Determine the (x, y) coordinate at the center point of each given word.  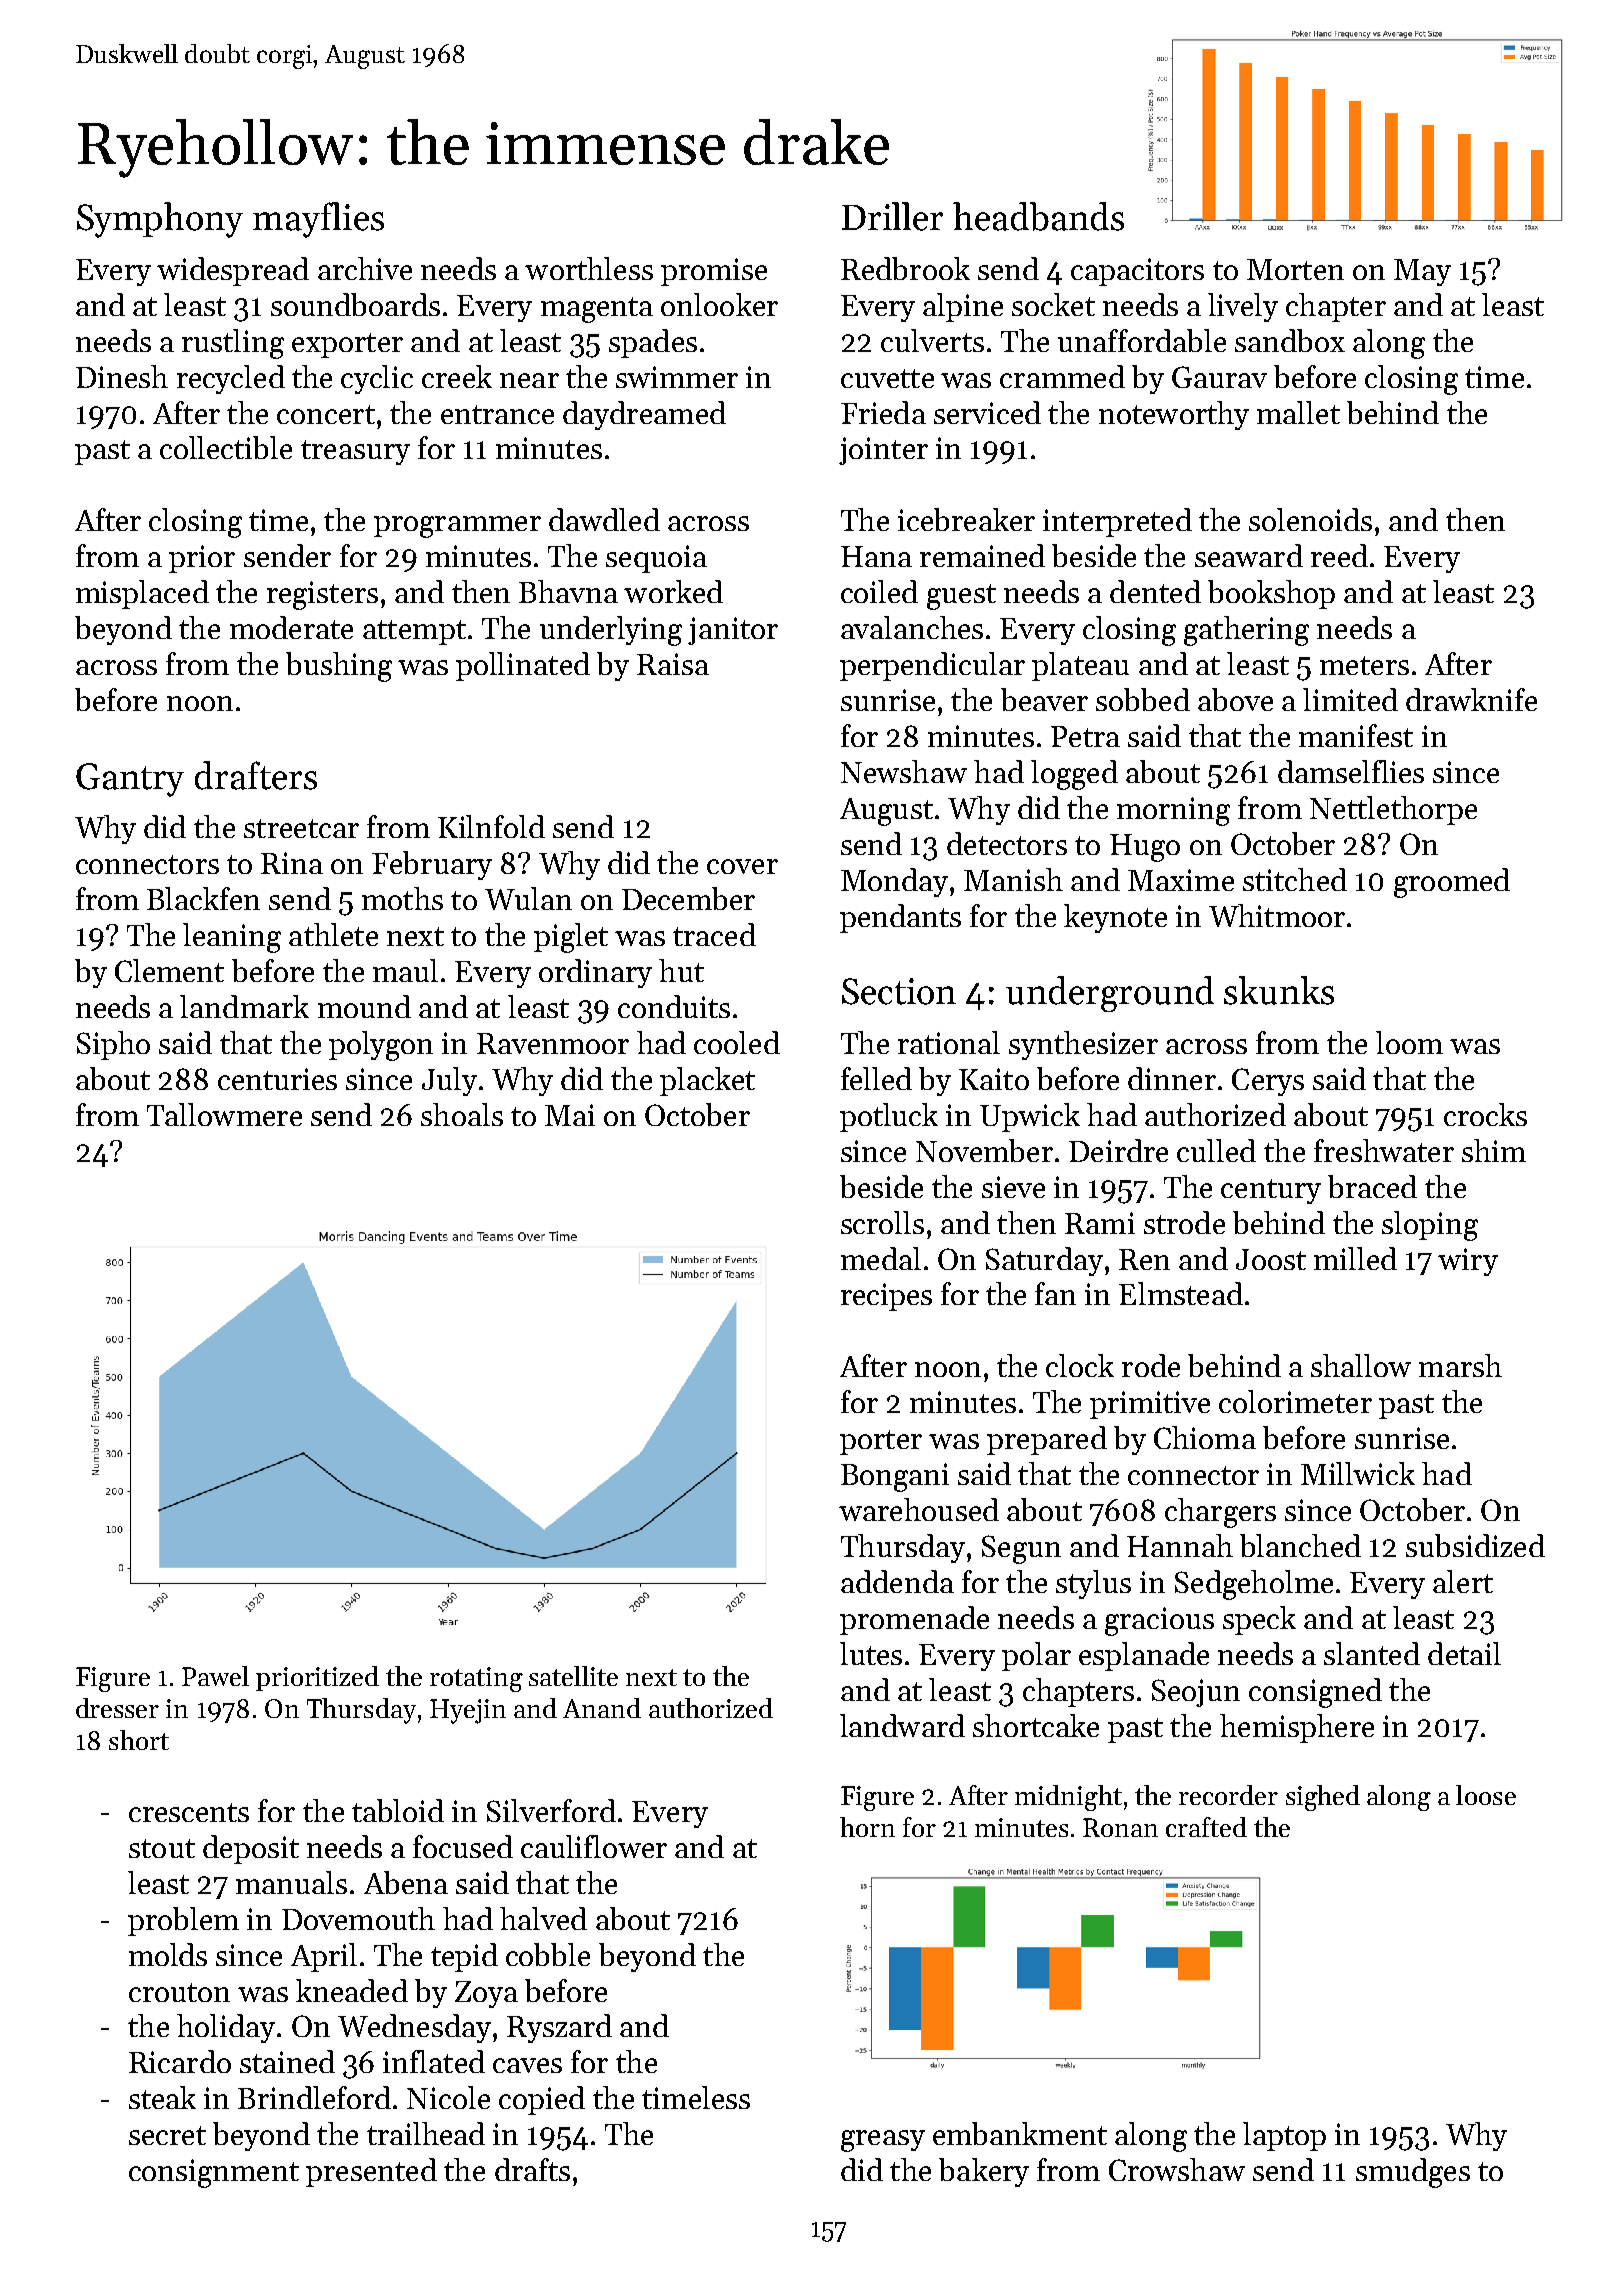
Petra (1085, 736)
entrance (497, 414)
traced (714, 934)
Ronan (1120, 1827)
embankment (1020, 2133)
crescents (189, 1812)
